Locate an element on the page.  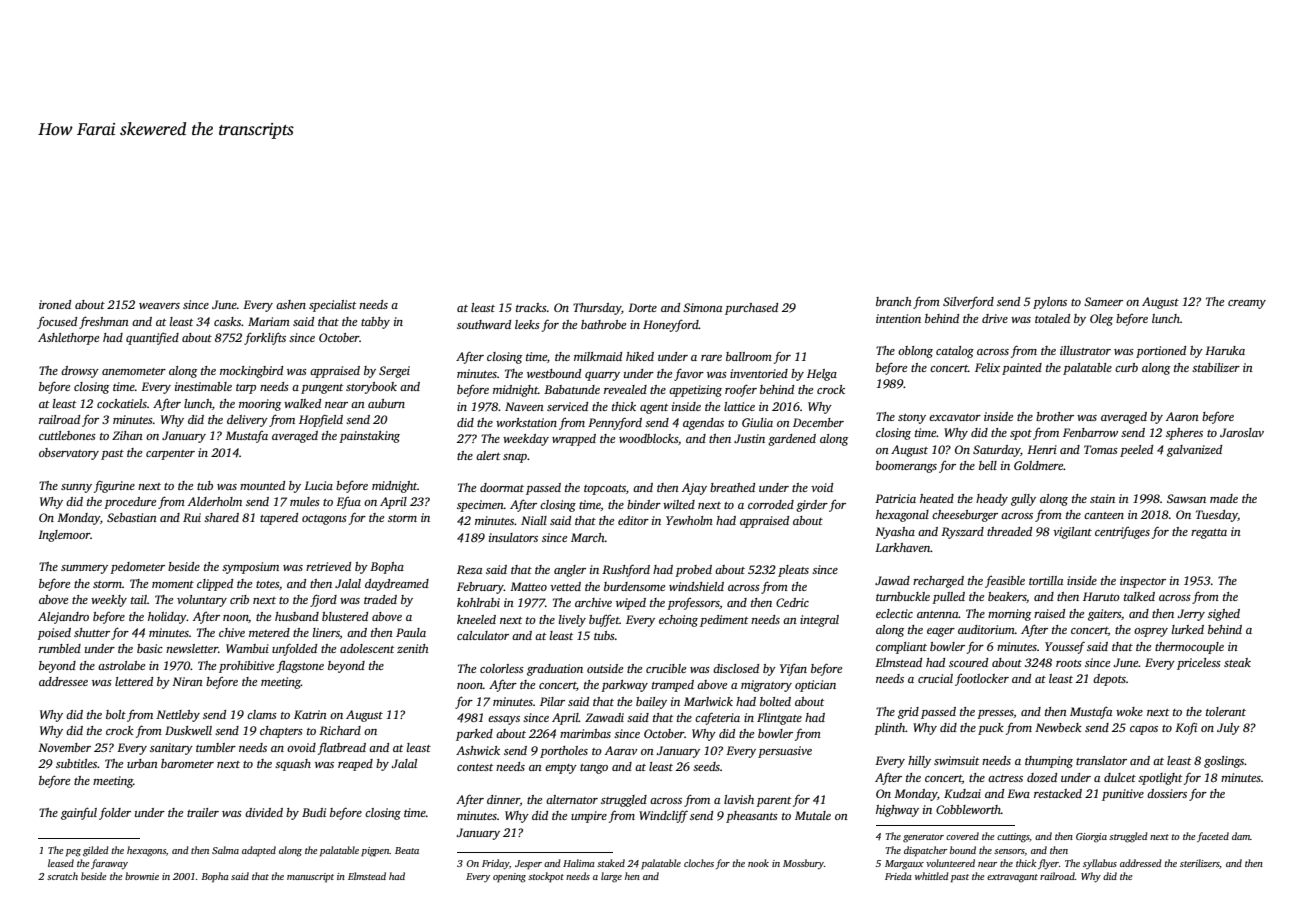
March is located at coordinates (588, 537).
